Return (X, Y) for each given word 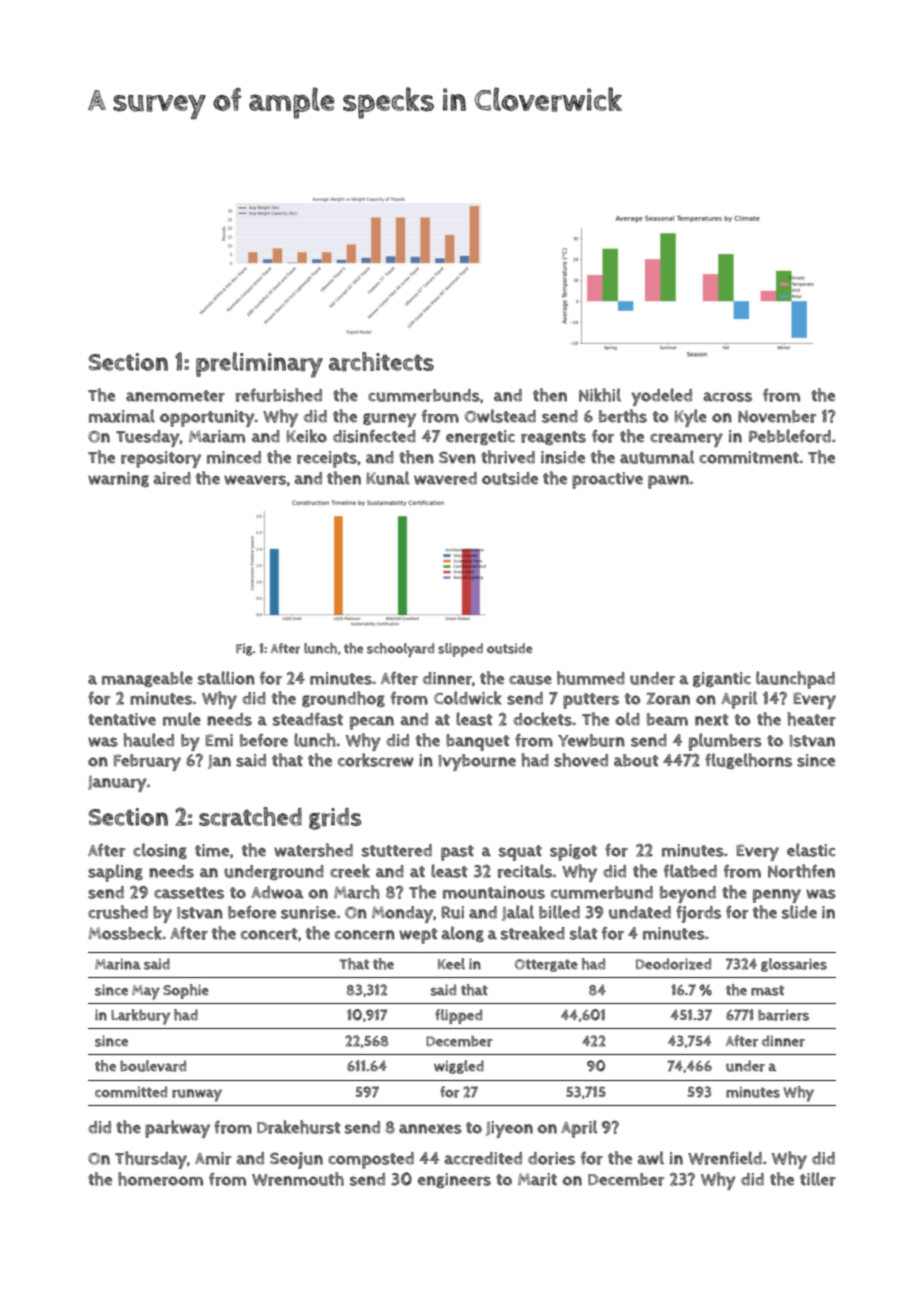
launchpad (795, 680)
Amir (213, 1158)
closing (160, 851)
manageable (147, 679)
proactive (607, 480)
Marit (537, 1179)
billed (559, 912)
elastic (811, 850)
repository (161, 459)
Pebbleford (790, 436)
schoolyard (400, 650)
